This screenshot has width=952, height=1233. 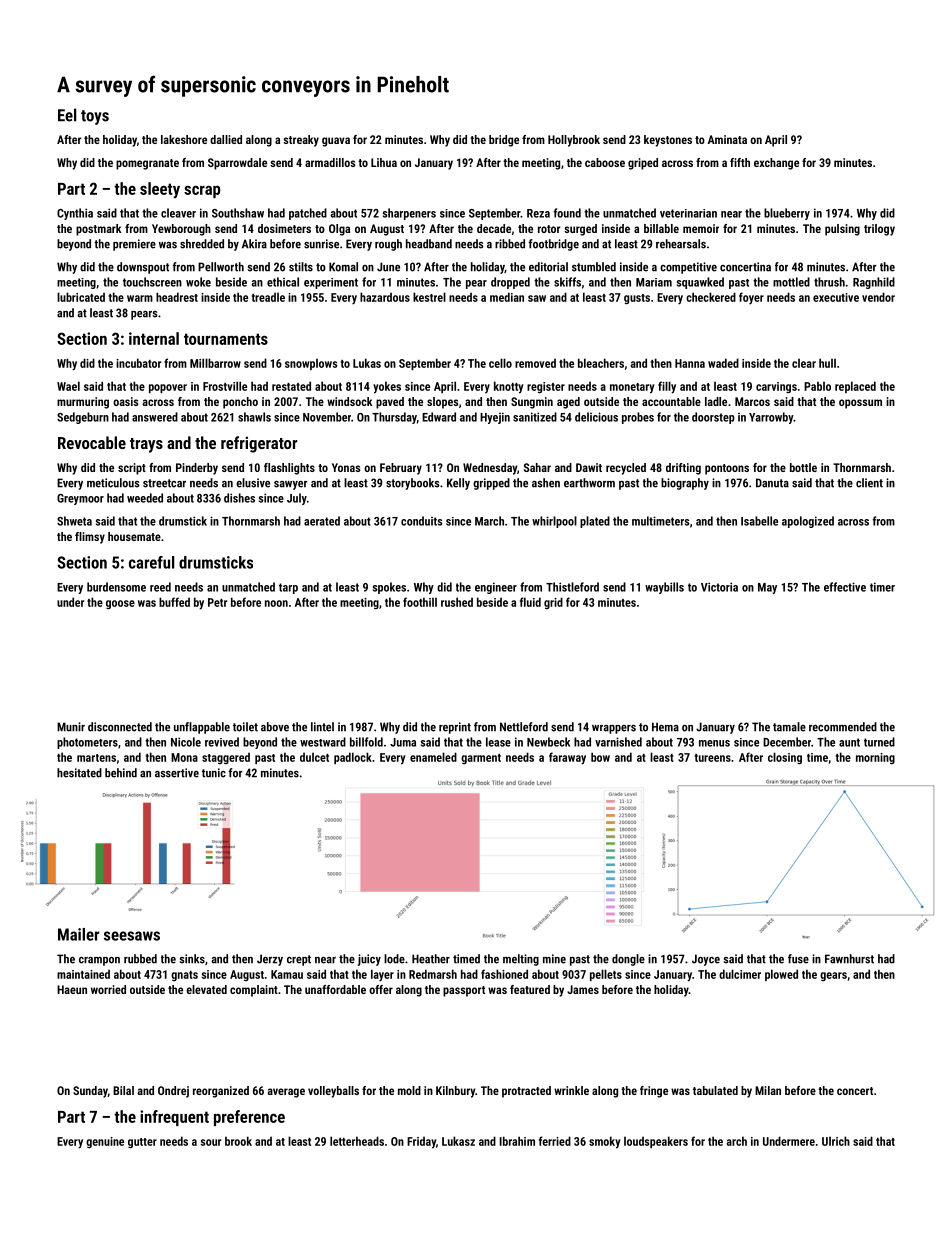 I want to click on garment, so click(x=481, y=759).
